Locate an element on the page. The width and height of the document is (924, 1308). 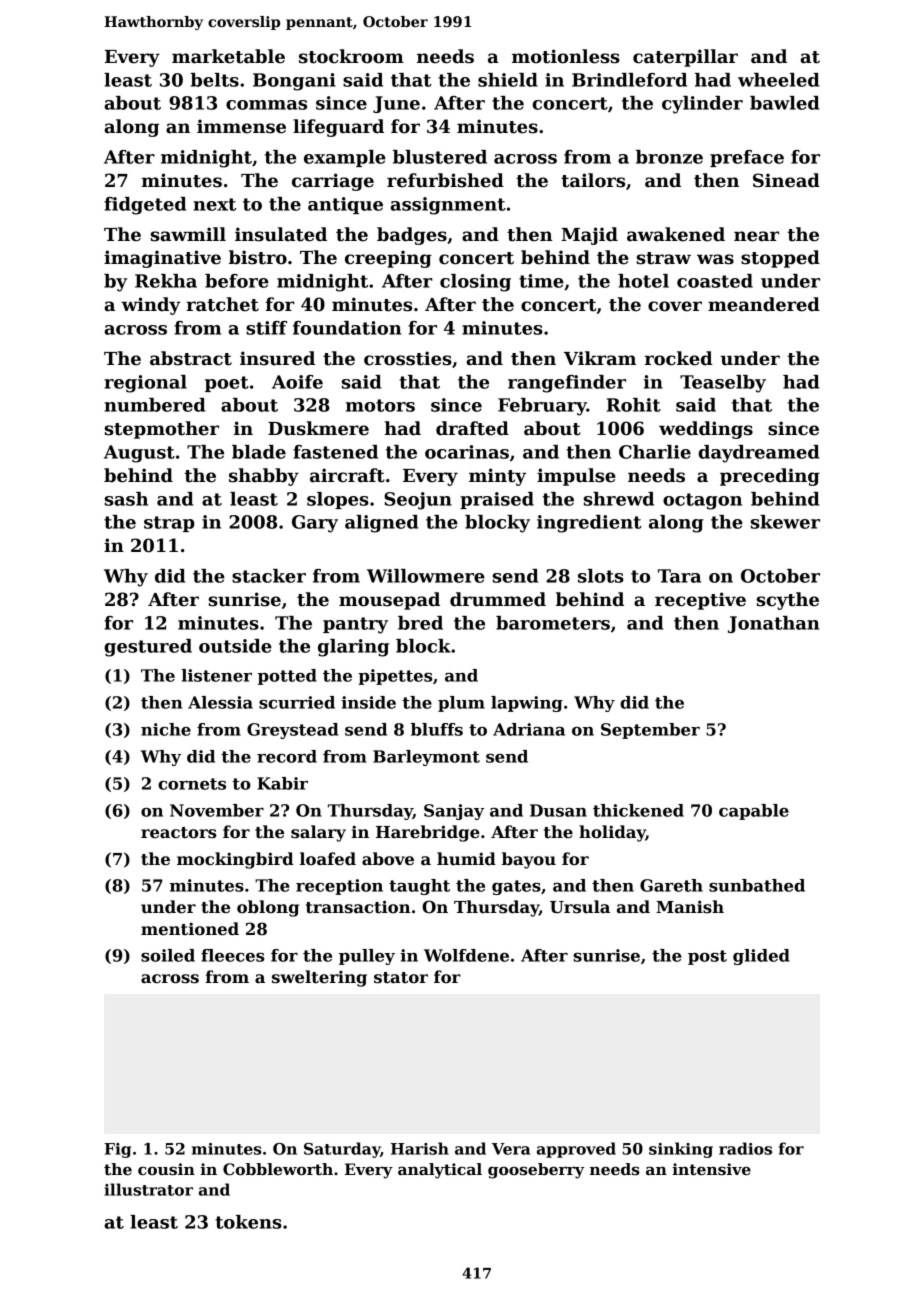
sweltering is located at coordinates (319, 978).
